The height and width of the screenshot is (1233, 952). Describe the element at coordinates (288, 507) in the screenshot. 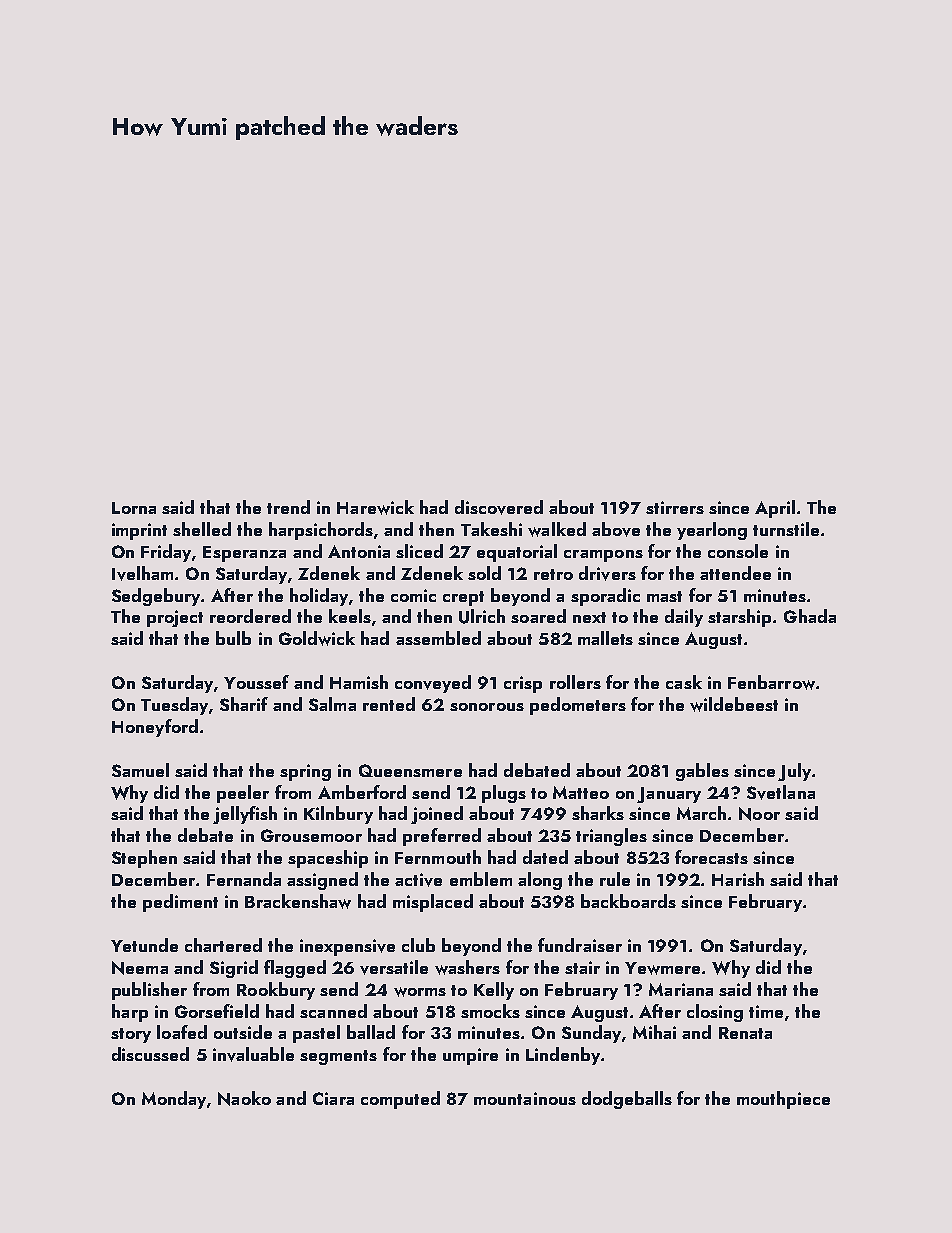

I see `trend` at that location.
